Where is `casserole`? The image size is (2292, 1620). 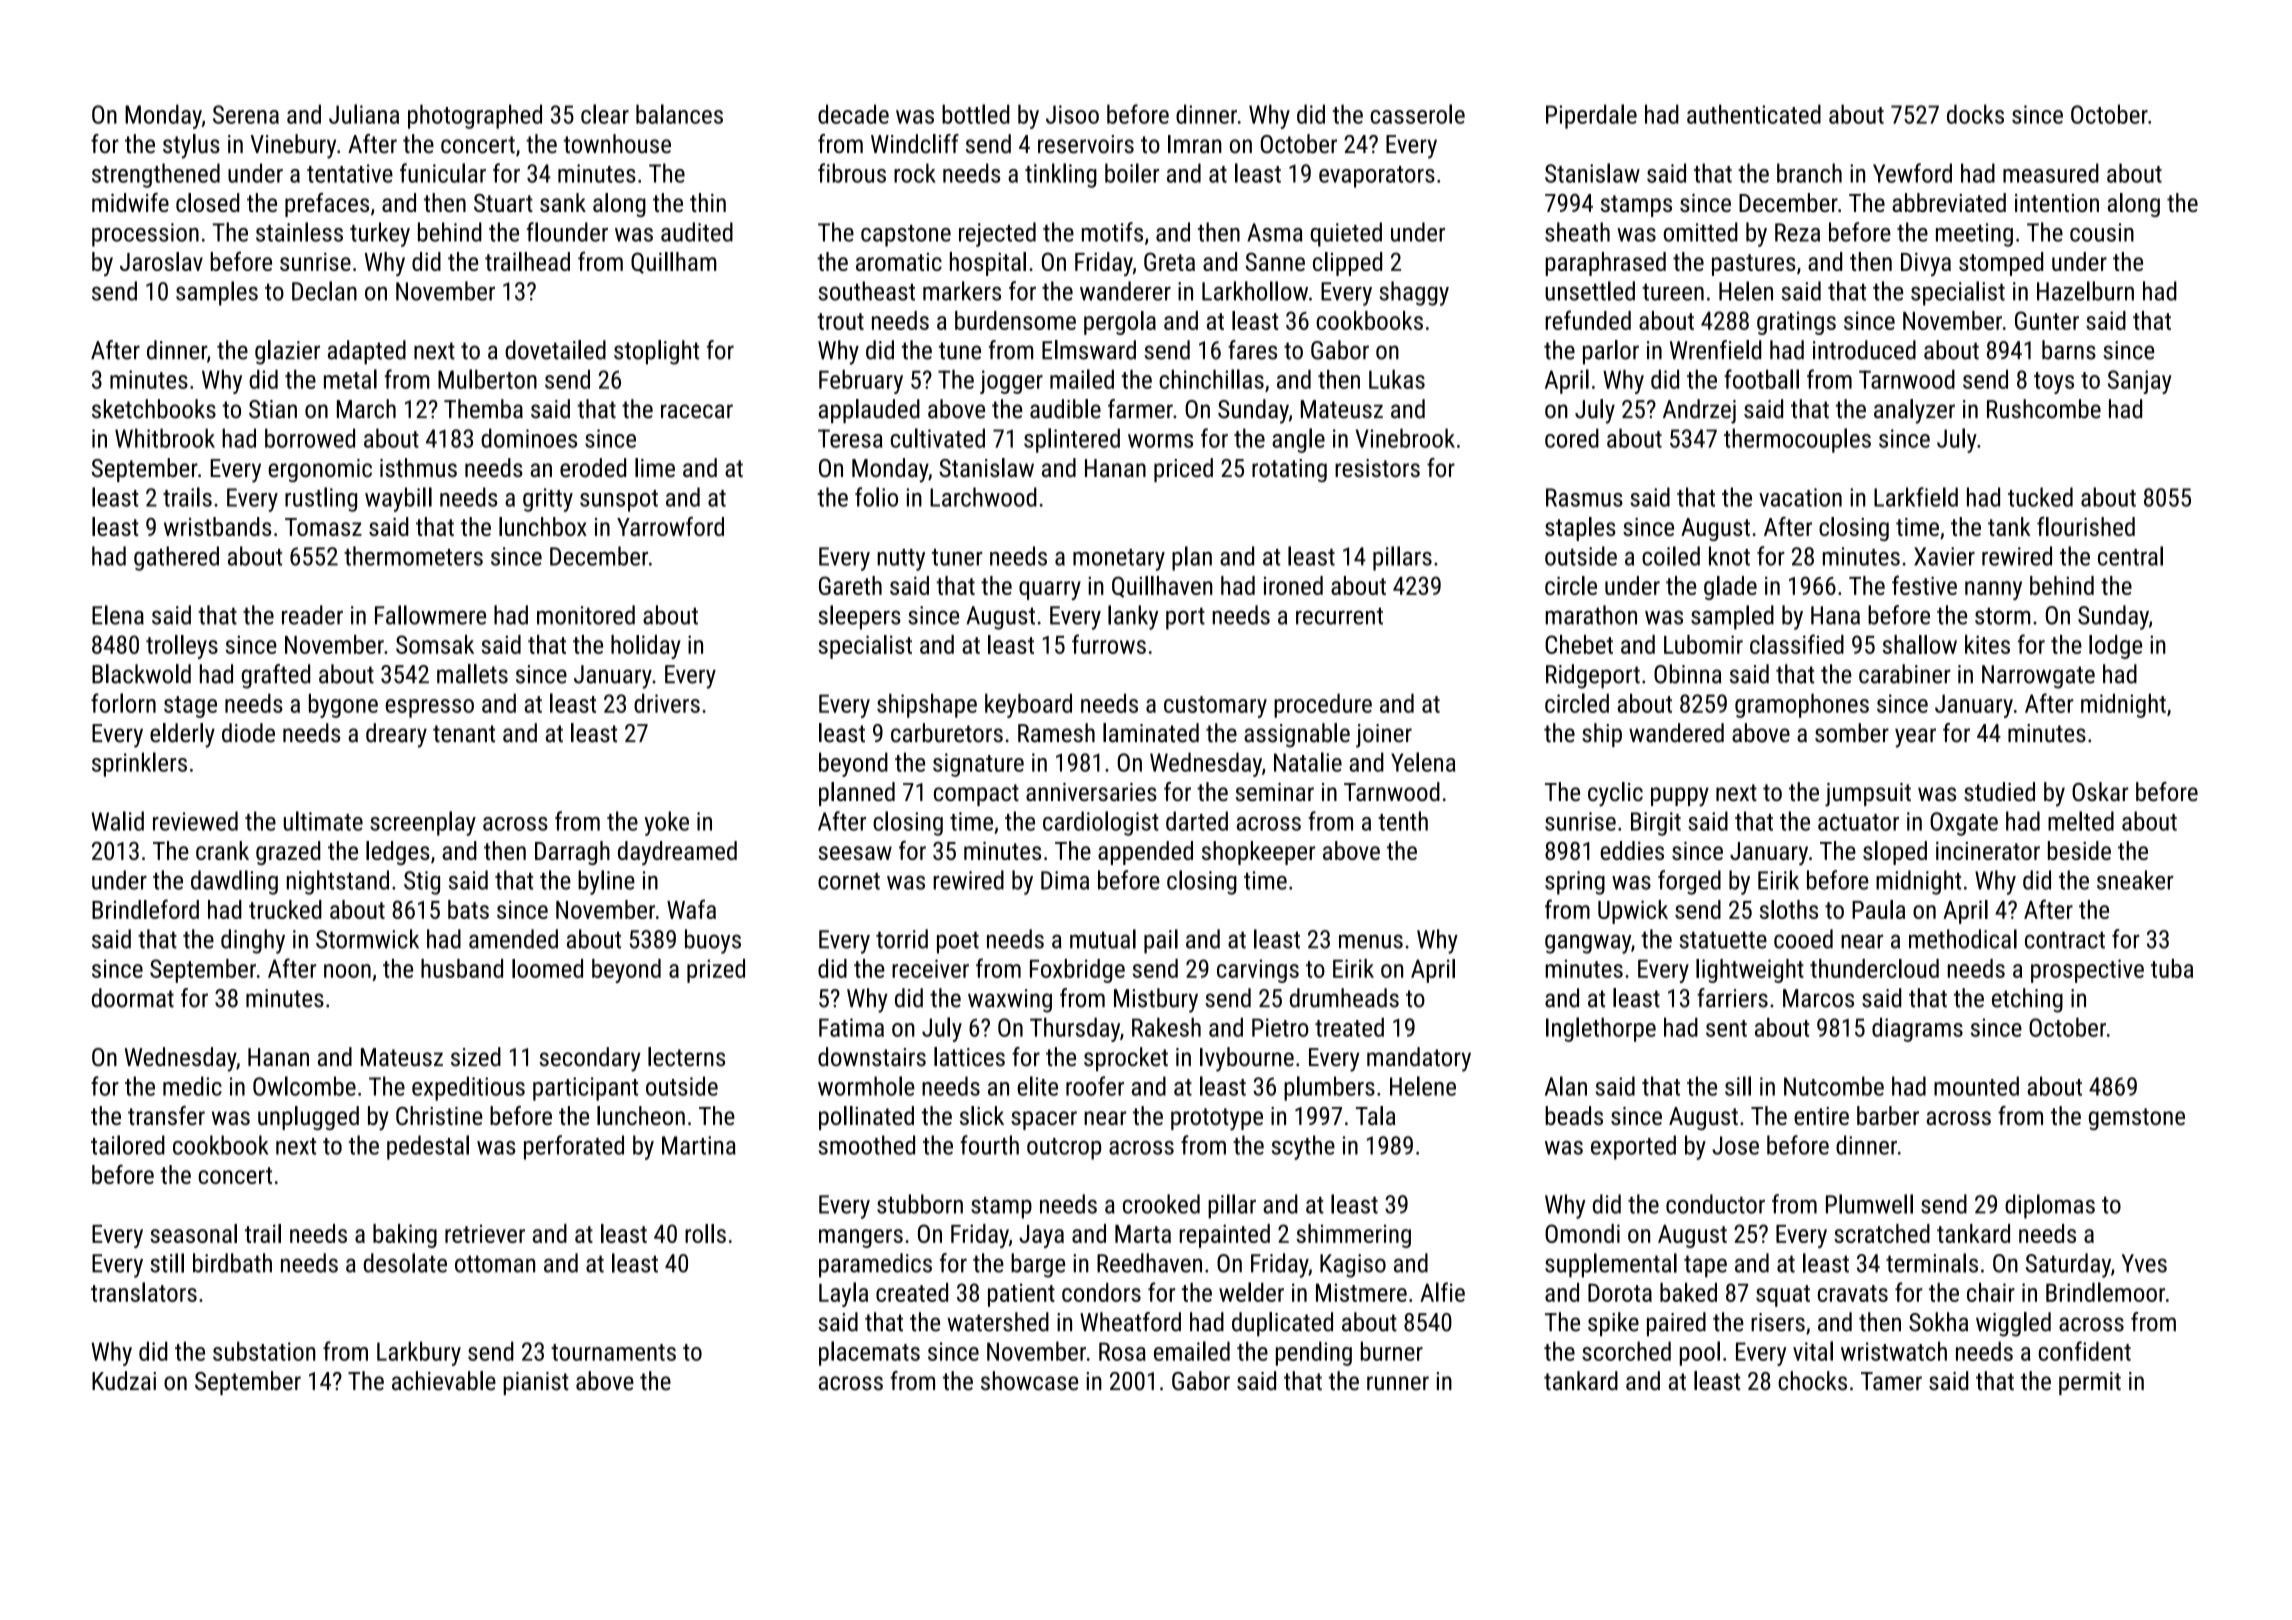
casserole is located at coordinates (1418, 114).
